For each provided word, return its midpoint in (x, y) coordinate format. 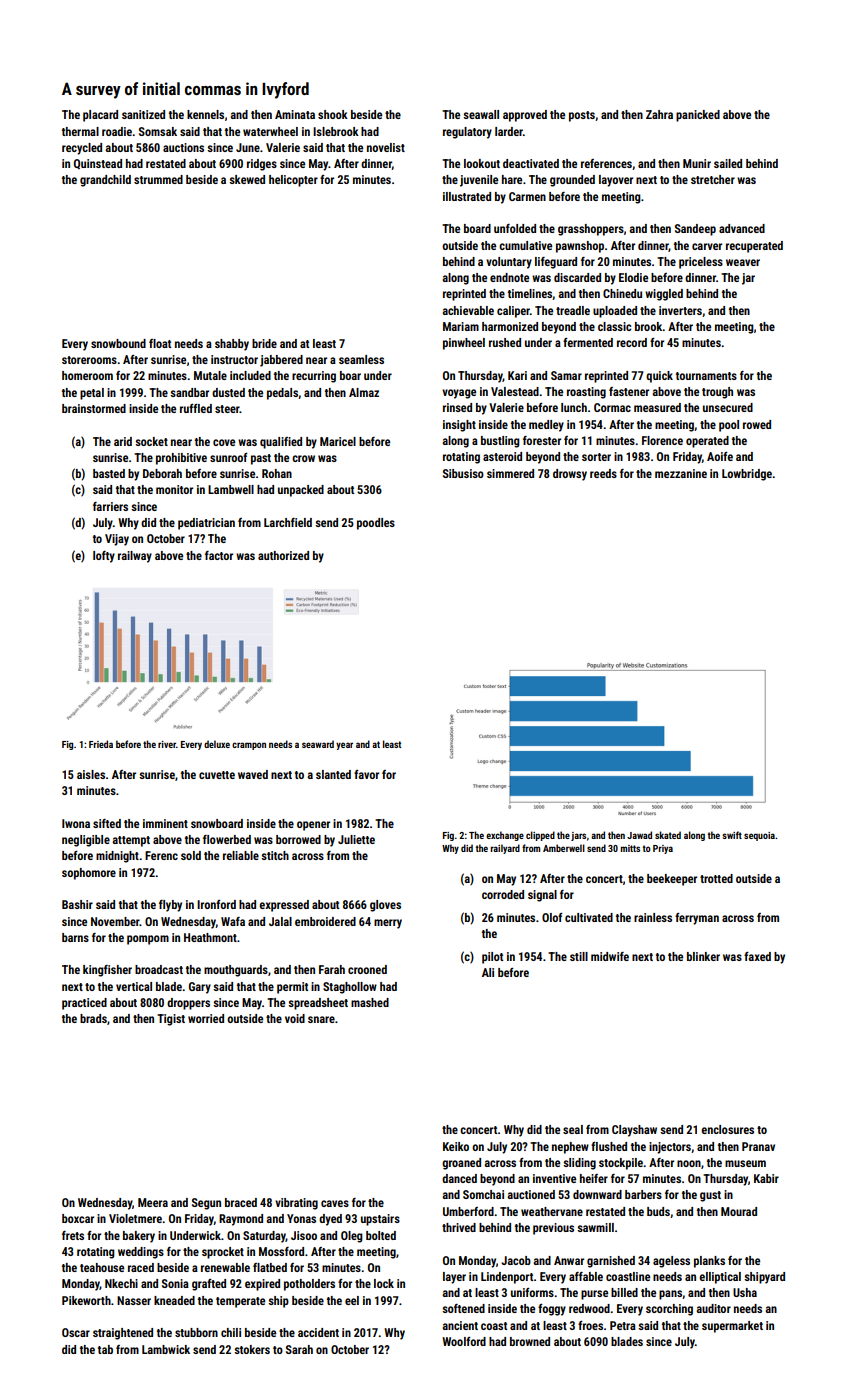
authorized (283, 555)
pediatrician (206, 524)
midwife (610, 956)
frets (73, 1235)
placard (100, 116)
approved (525, 116)
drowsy (570, 475)
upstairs (380, 1220)
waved (253, 774)
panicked (698, 116)
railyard (505, 849)
